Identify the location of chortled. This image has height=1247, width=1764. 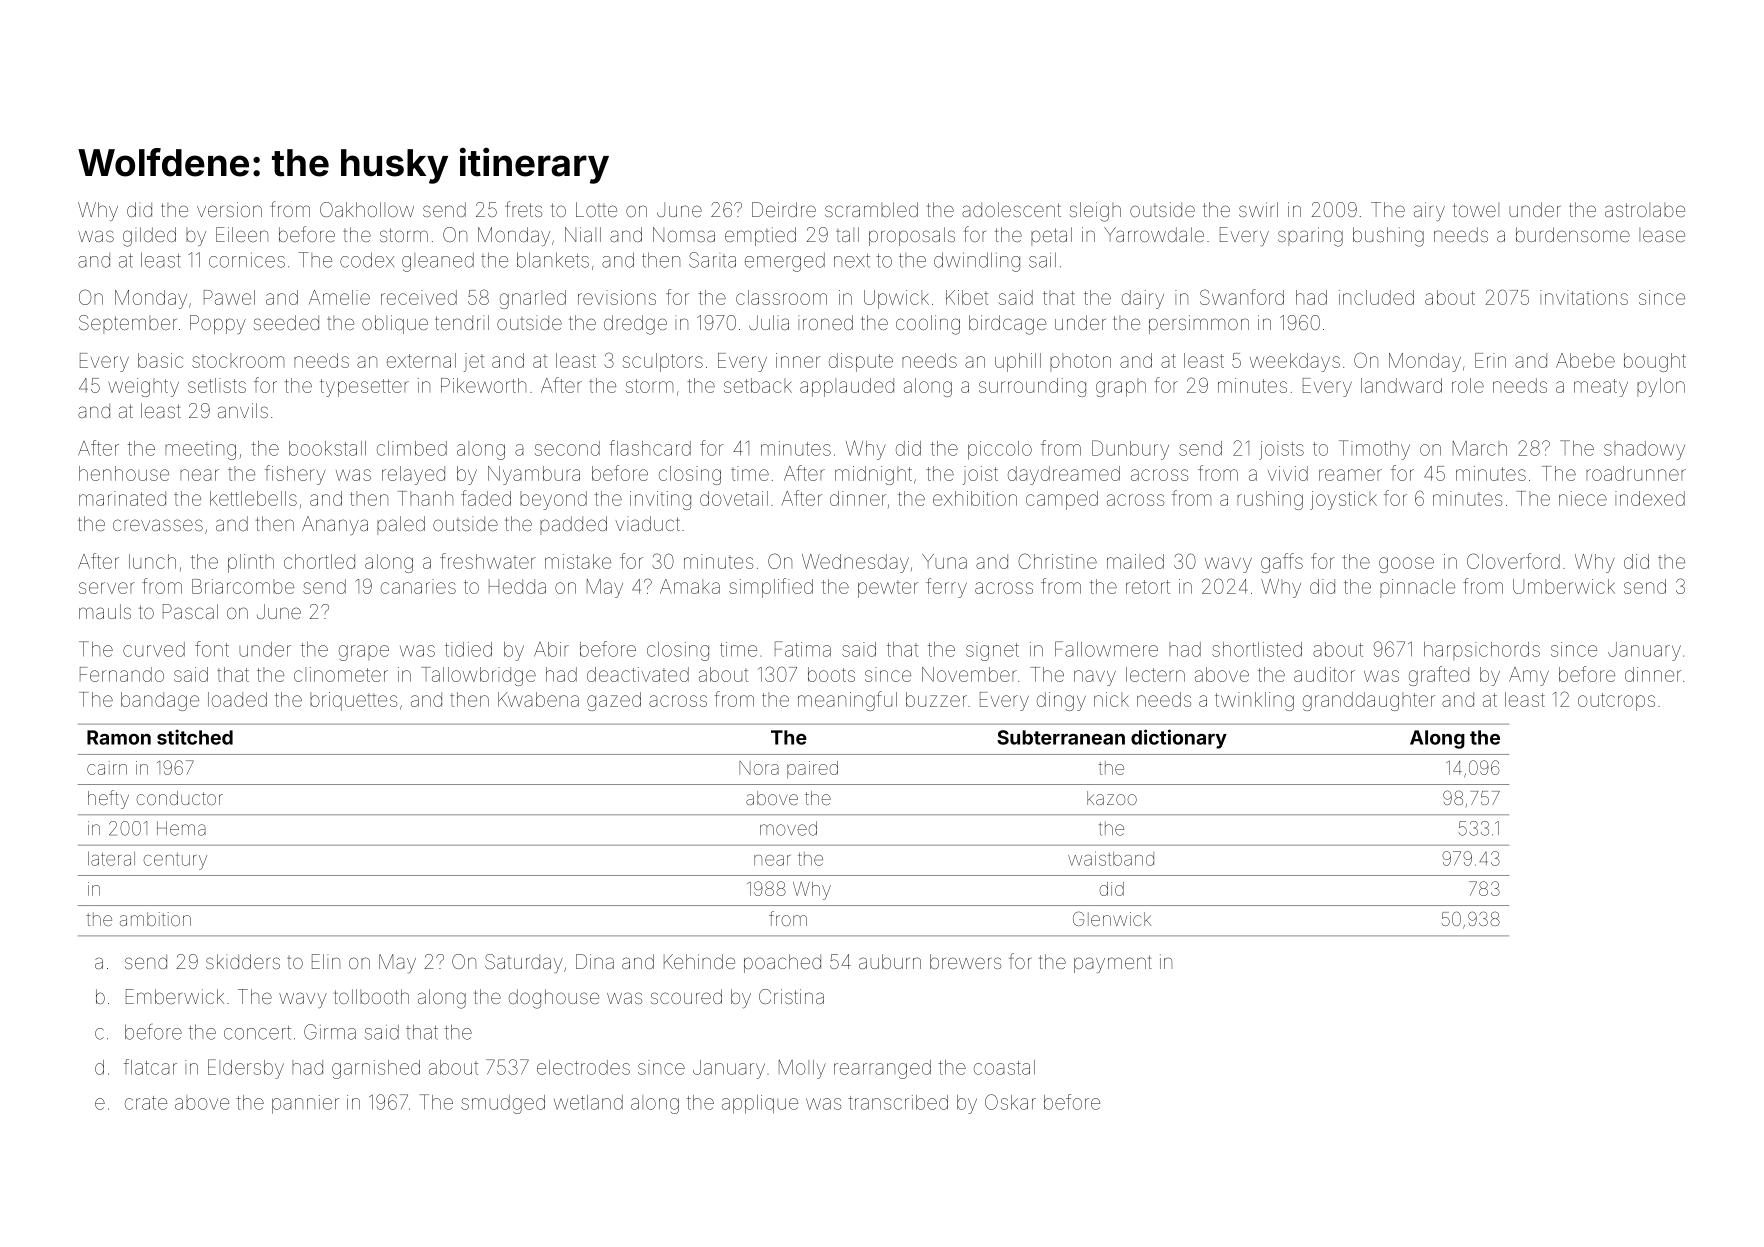
(319, 561).
